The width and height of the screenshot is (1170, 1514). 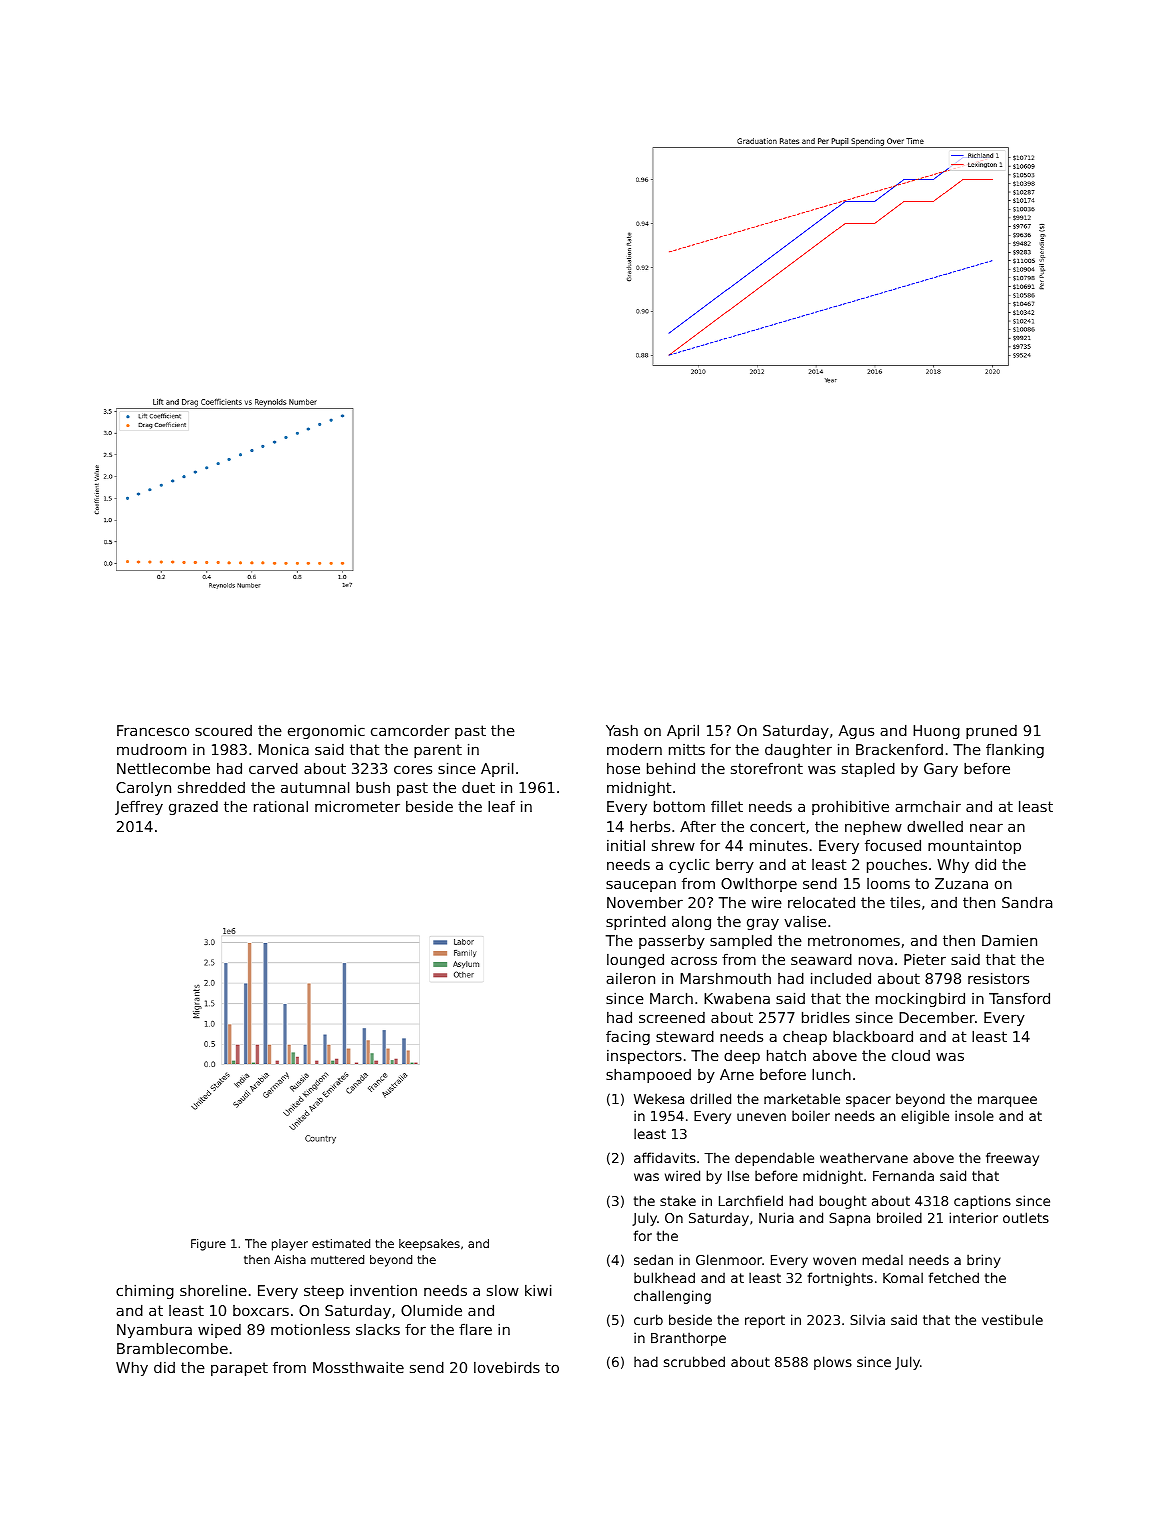 What do you see at coordinates (357, 806) in the screenshot?
I see `micrometer` at bounding box center [357, 806].
